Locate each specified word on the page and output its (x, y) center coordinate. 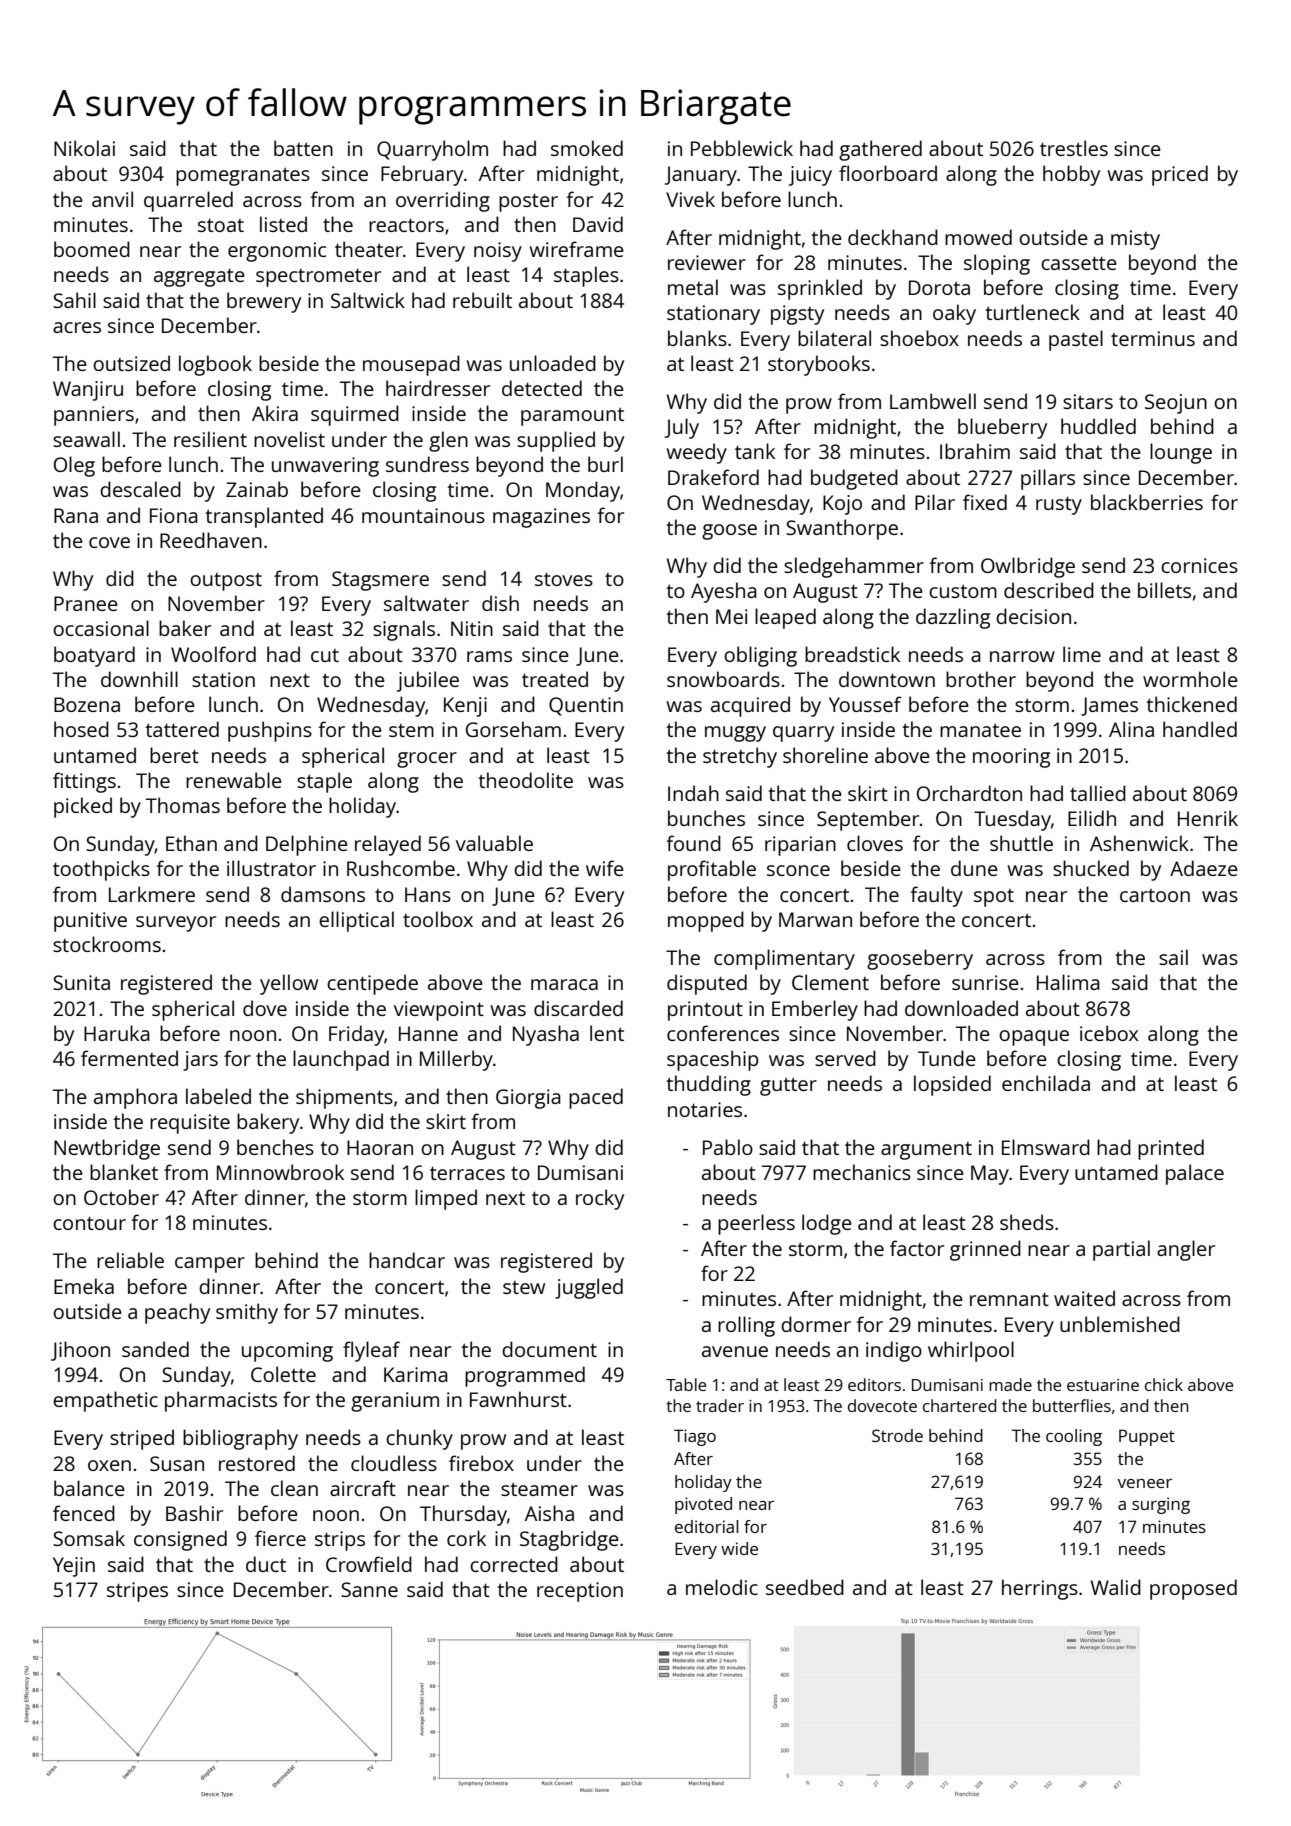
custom (963, 591)
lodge (827, 1224)
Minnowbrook (280, 1172)
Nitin (472, 628)
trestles (1074, 148)
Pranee (86, 603)
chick (1164, 1384)
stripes (137, 1592)
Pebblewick (742, 148)
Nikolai (84, 148)
